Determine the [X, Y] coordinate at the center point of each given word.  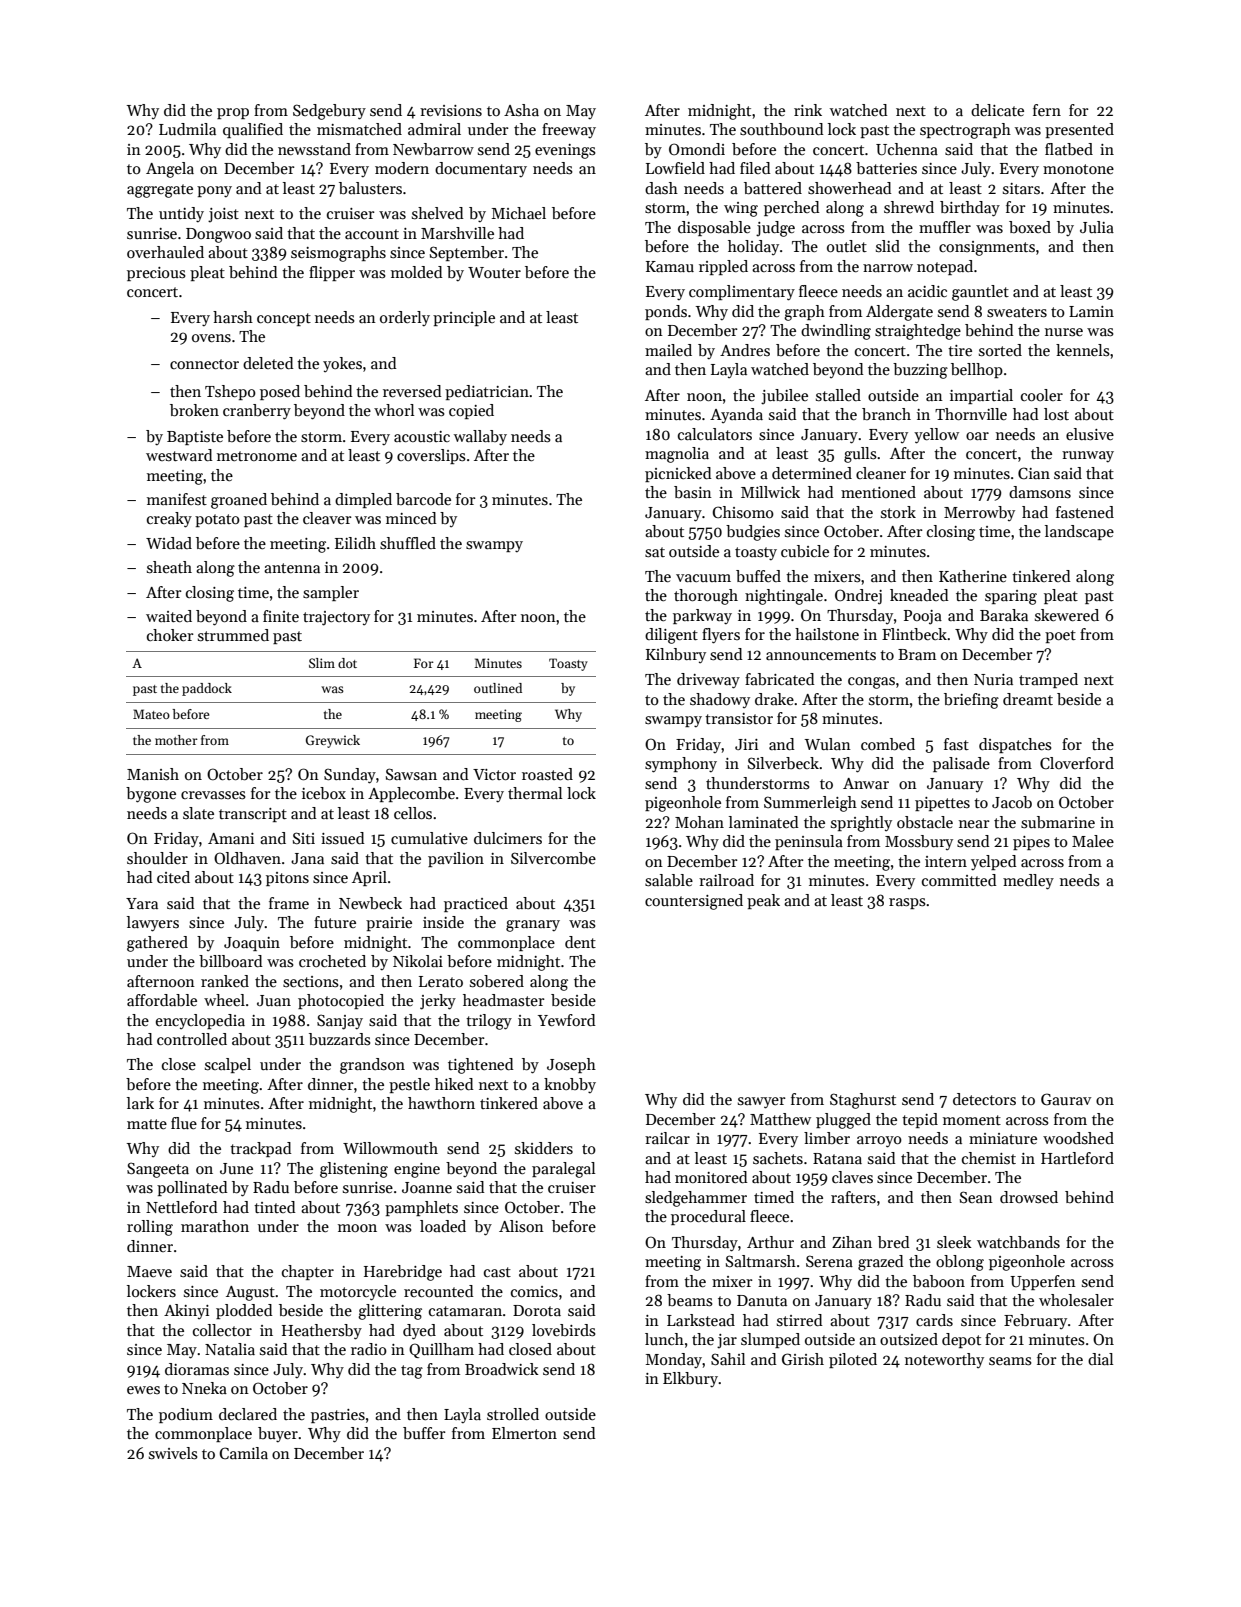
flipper [332, 273]
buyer [278, 1434]
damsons [1040, 492]
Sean [976, 1197]
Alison [521, 1226]
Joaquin [252, 944]
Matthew [780, 1119]
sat [655, 552]
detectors [984, 1099]
